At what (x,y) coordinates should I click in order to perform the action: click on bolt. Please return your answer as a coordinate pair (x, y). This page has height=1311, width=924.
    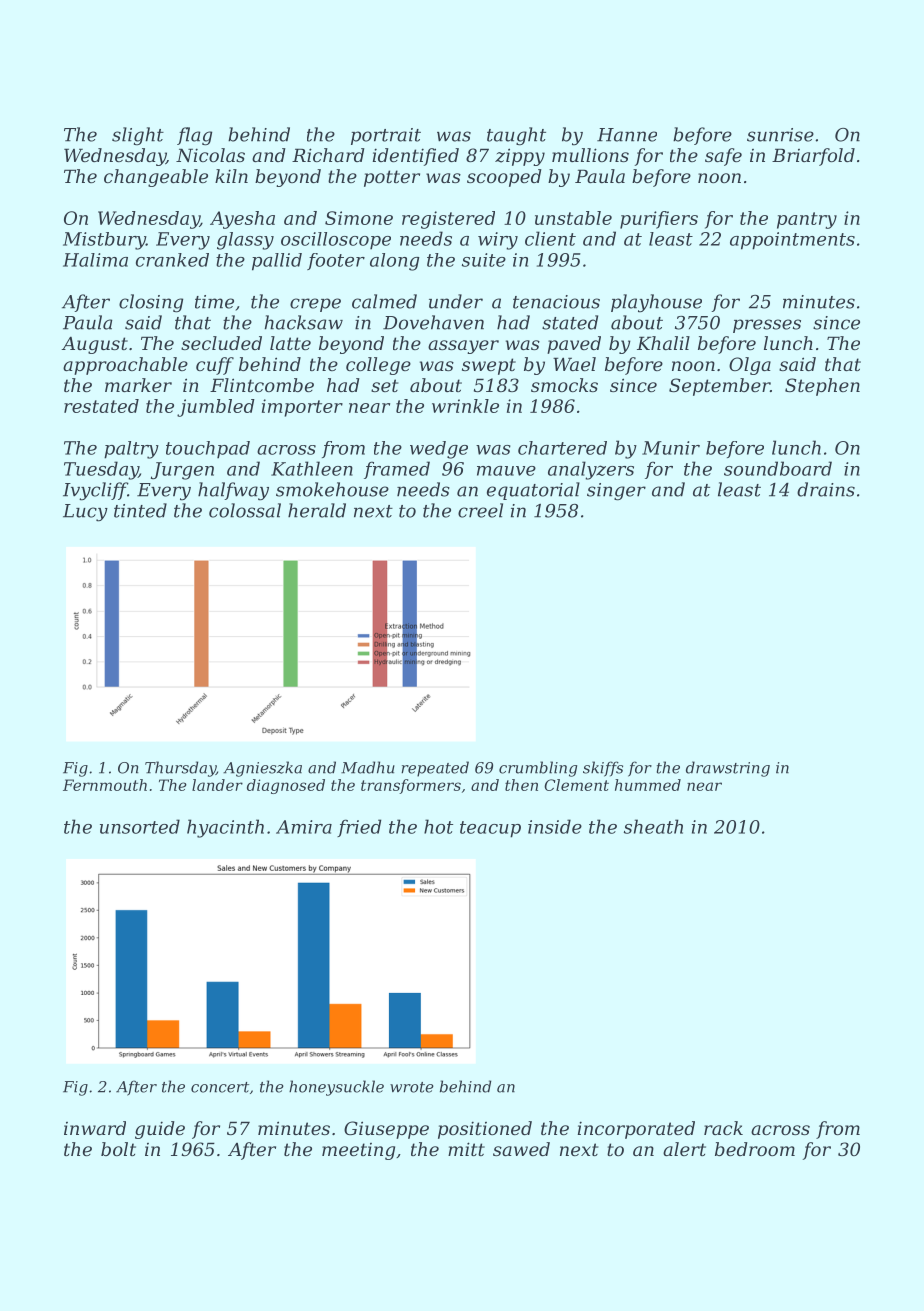
    Looking at the image, I should click on (118, 1149).
